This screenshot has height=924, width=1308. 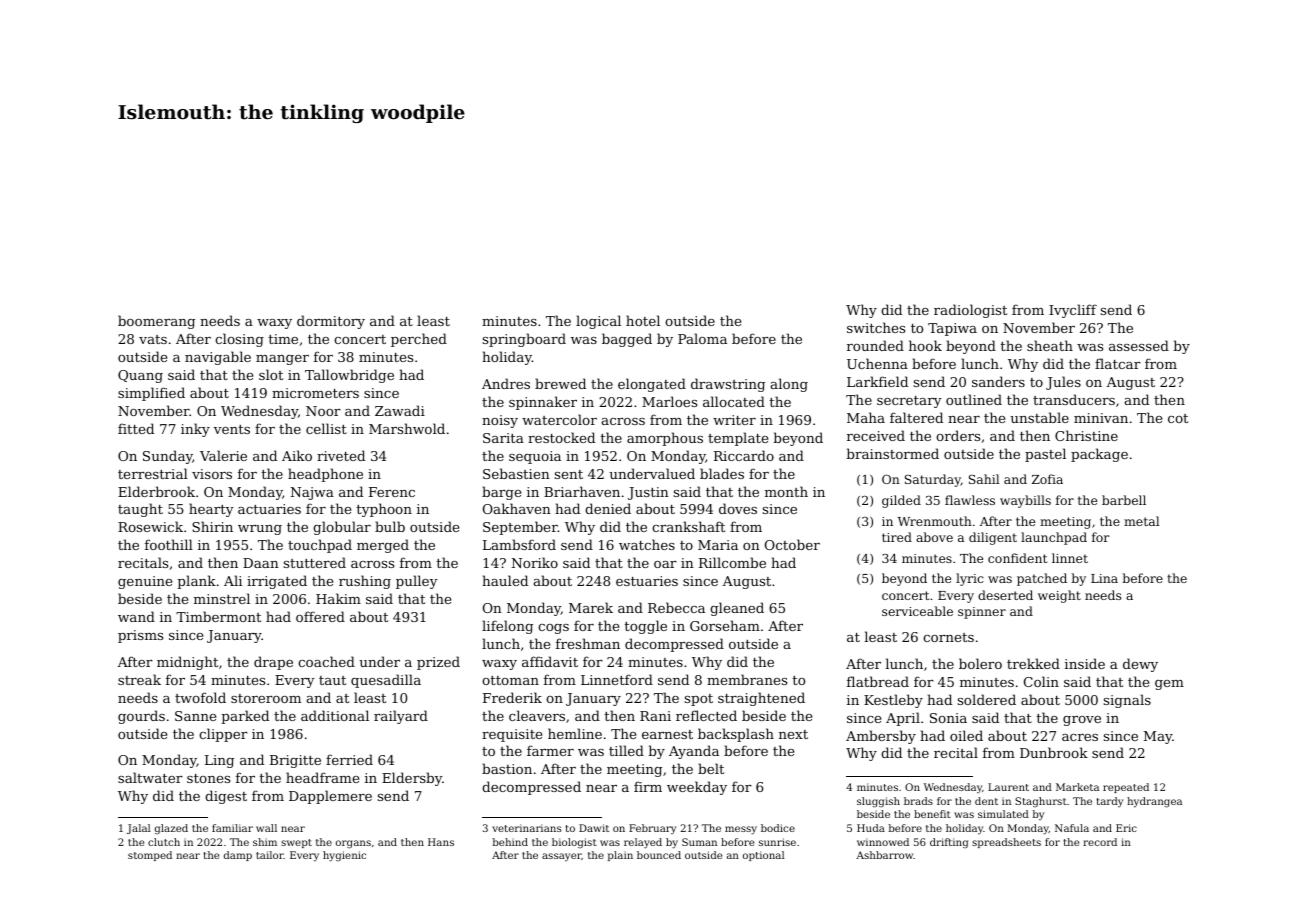 I want to click on Maria, so click(x=718, y=545).
